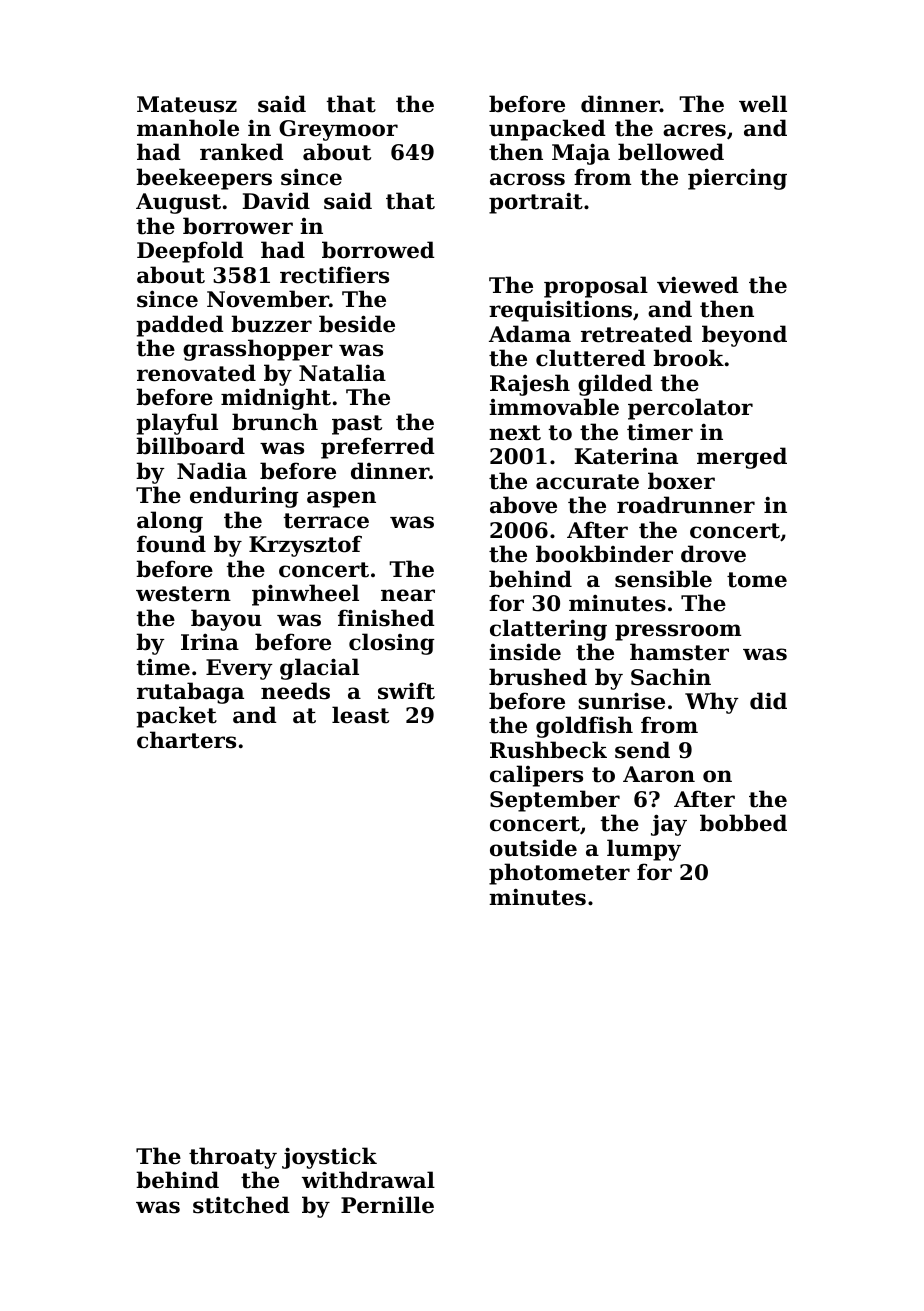 The image size is (924, 1311). I want to click on acres, so click(694, 130).
